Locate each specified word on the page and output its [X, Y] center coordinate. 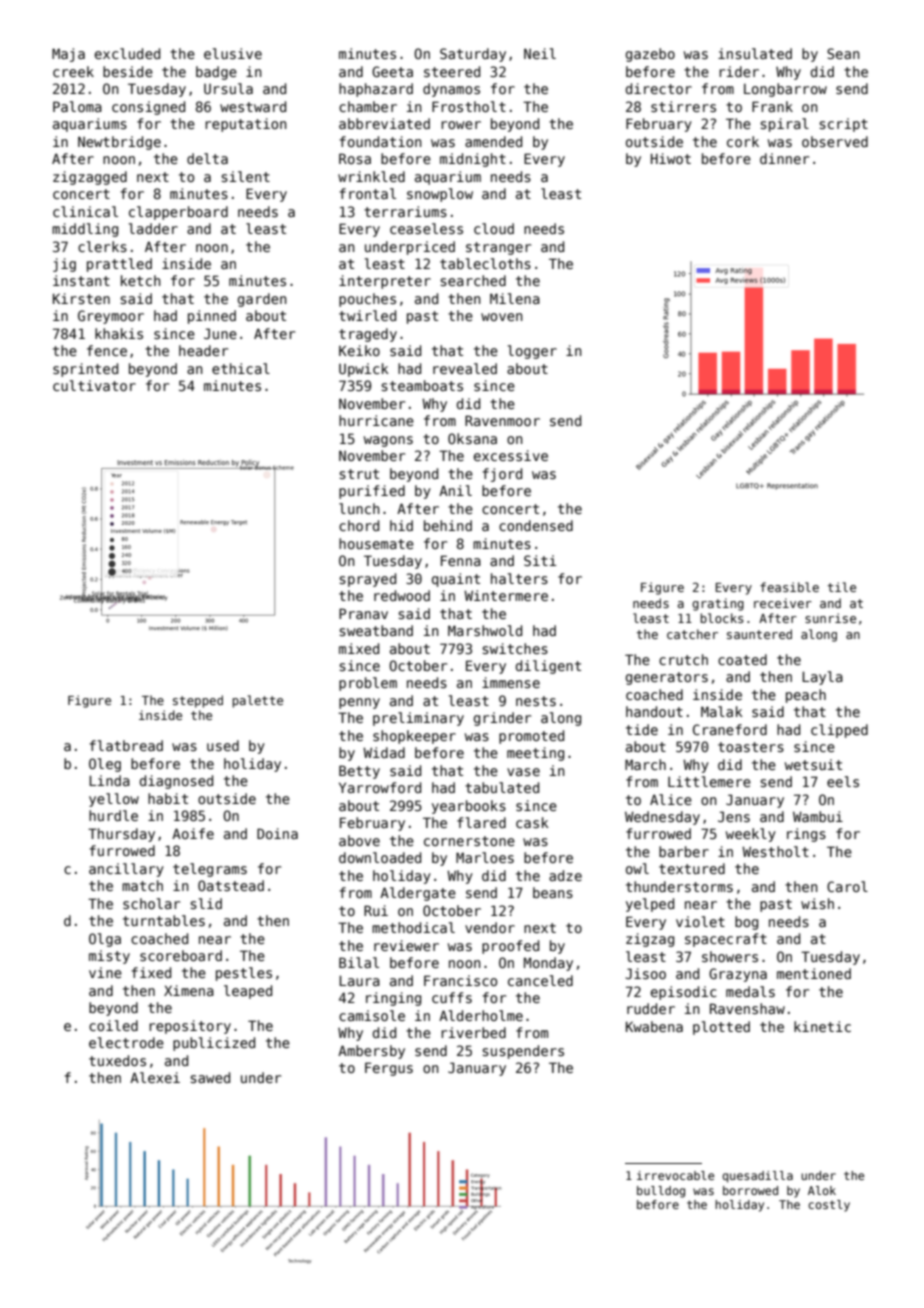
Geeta [392, 71]
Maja [68, 55]
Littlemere [709, 781]
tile [842, 587]
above [359, 840]
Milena [515, 298]
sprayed [367, 580]
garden [262, 300]
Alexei [155, 1077]
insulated [755, 53]
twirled [367, 315]
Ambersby [371, 1052]
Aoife [193, 833]
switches [515, 648]
